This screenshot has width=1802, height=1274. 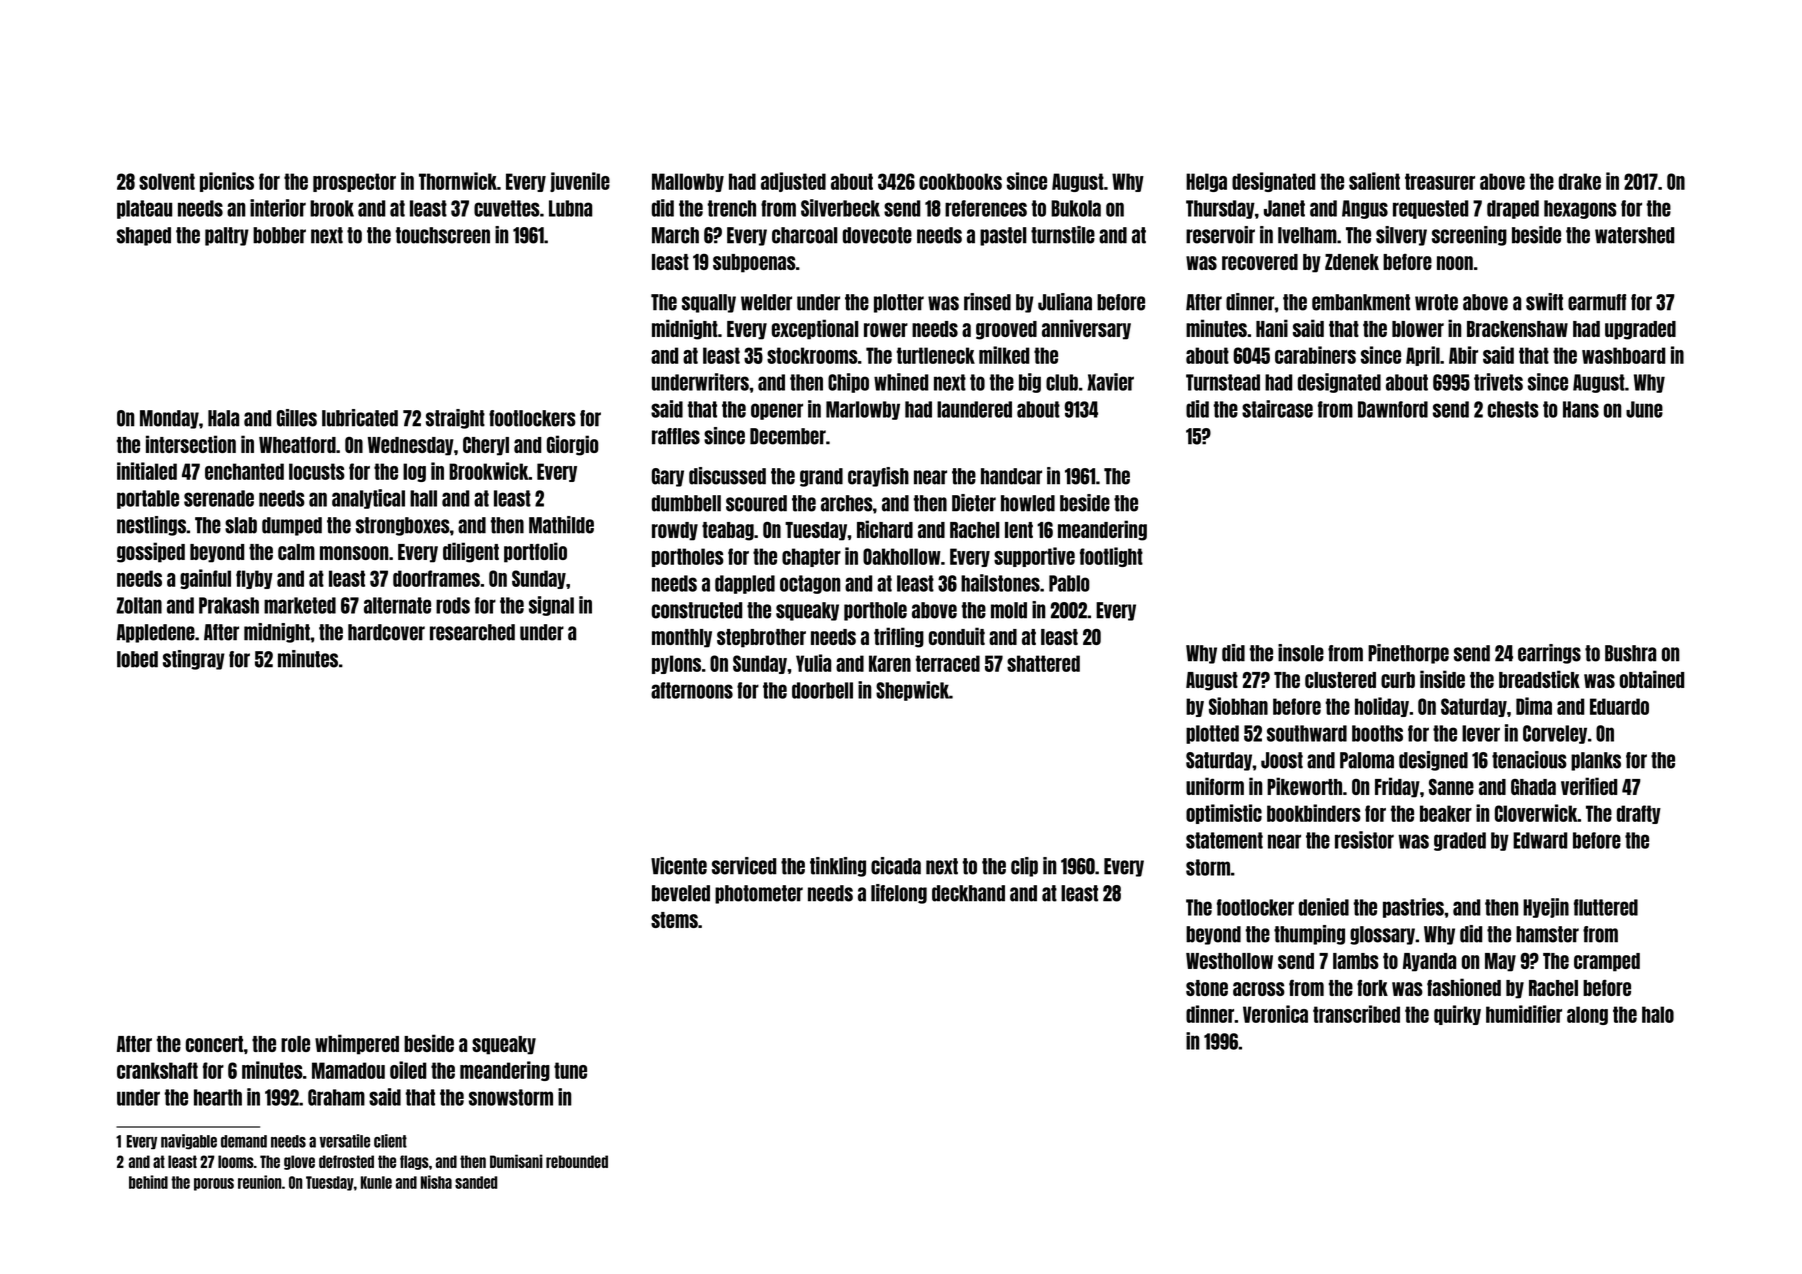 I want to click on Hyejin, so click(x=1546, y=908).
